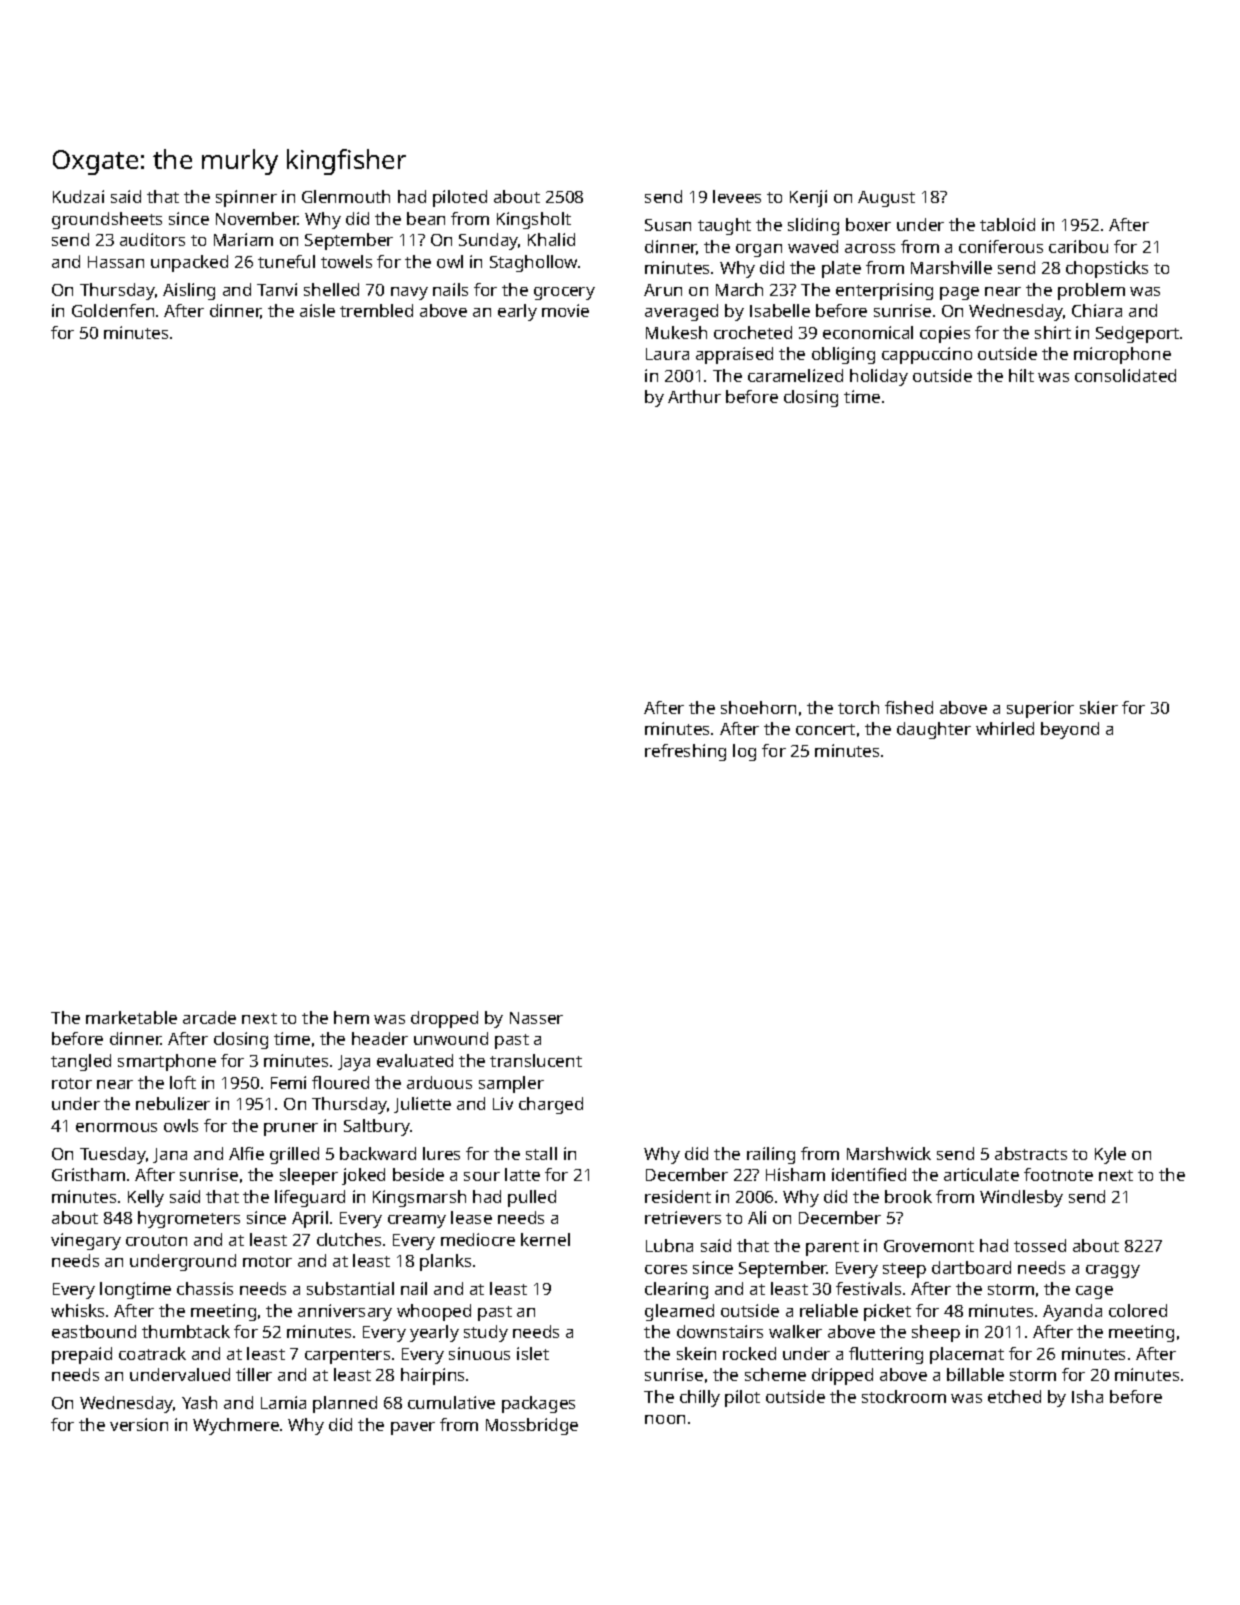 This page has height=1605, width=1240. I want to click on Wychmere, so click(236, 1426).
